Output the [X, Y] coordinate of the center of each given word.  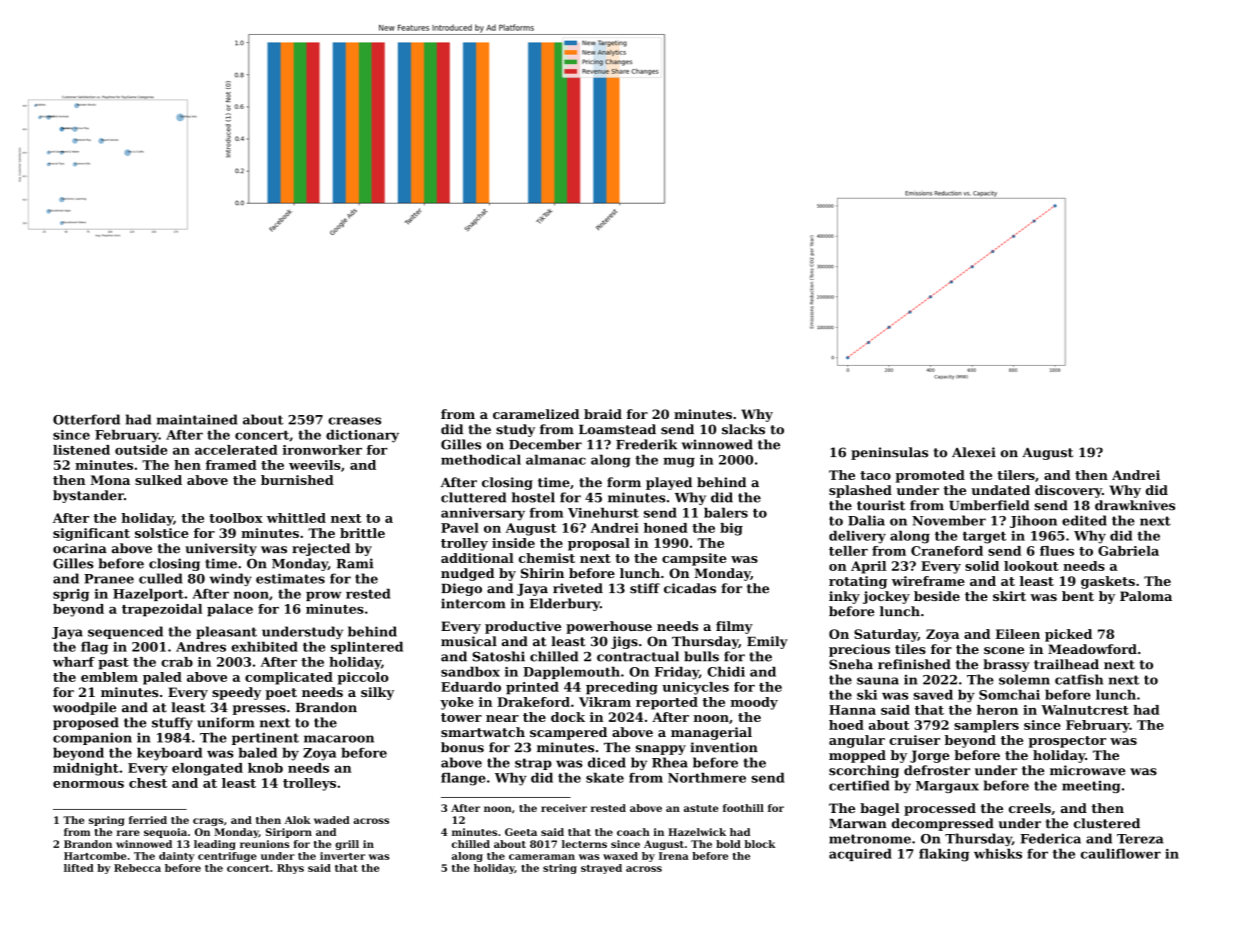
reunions [265, 844]
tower [461, 717]
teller [848, 551]
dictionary [362, 436]
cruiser [914, 740]
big [731, 529]
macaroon [339, 739]
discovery [1068, 491]
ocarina [80, 548]
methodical [481, 459]
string [560, 869]
